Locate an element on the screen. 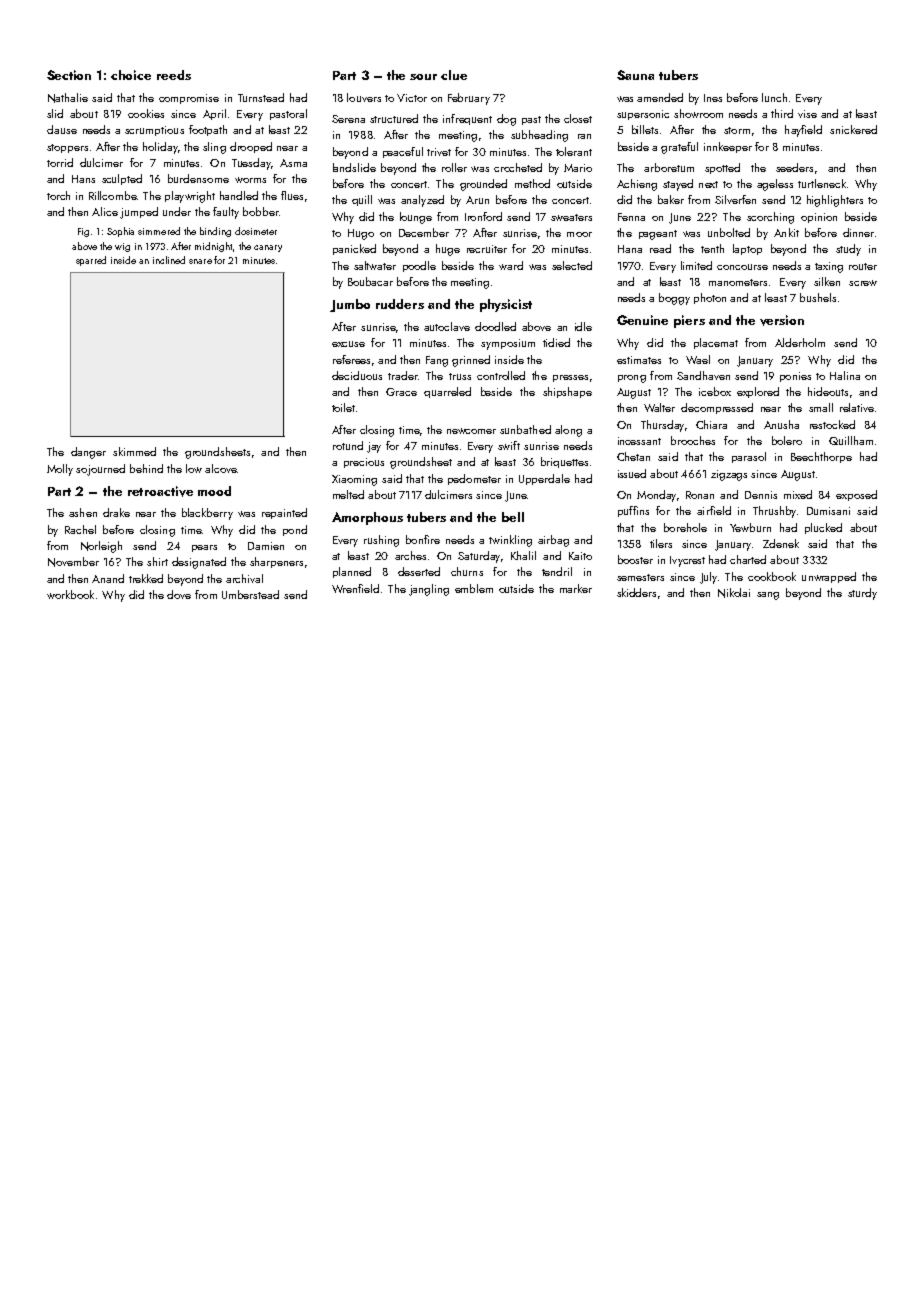  February is located at coordinates (469, 99).
